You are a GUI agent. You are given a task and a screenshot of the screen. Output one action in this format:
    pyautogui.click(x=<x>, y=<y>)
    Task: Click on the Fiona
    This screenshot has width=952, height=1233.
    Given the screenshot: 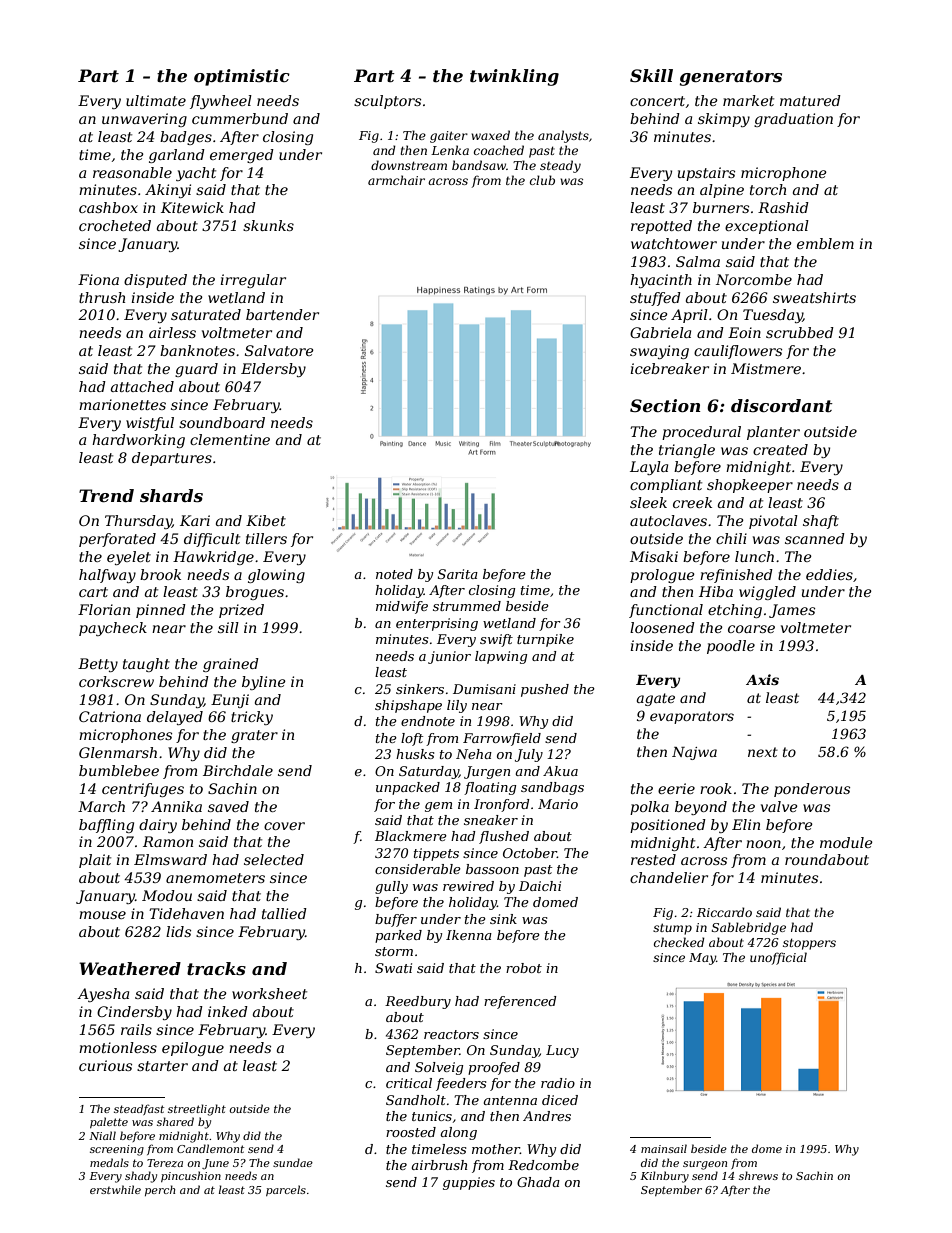 What is the action you would take?
    pyautogui.click(x=98, y=279)
